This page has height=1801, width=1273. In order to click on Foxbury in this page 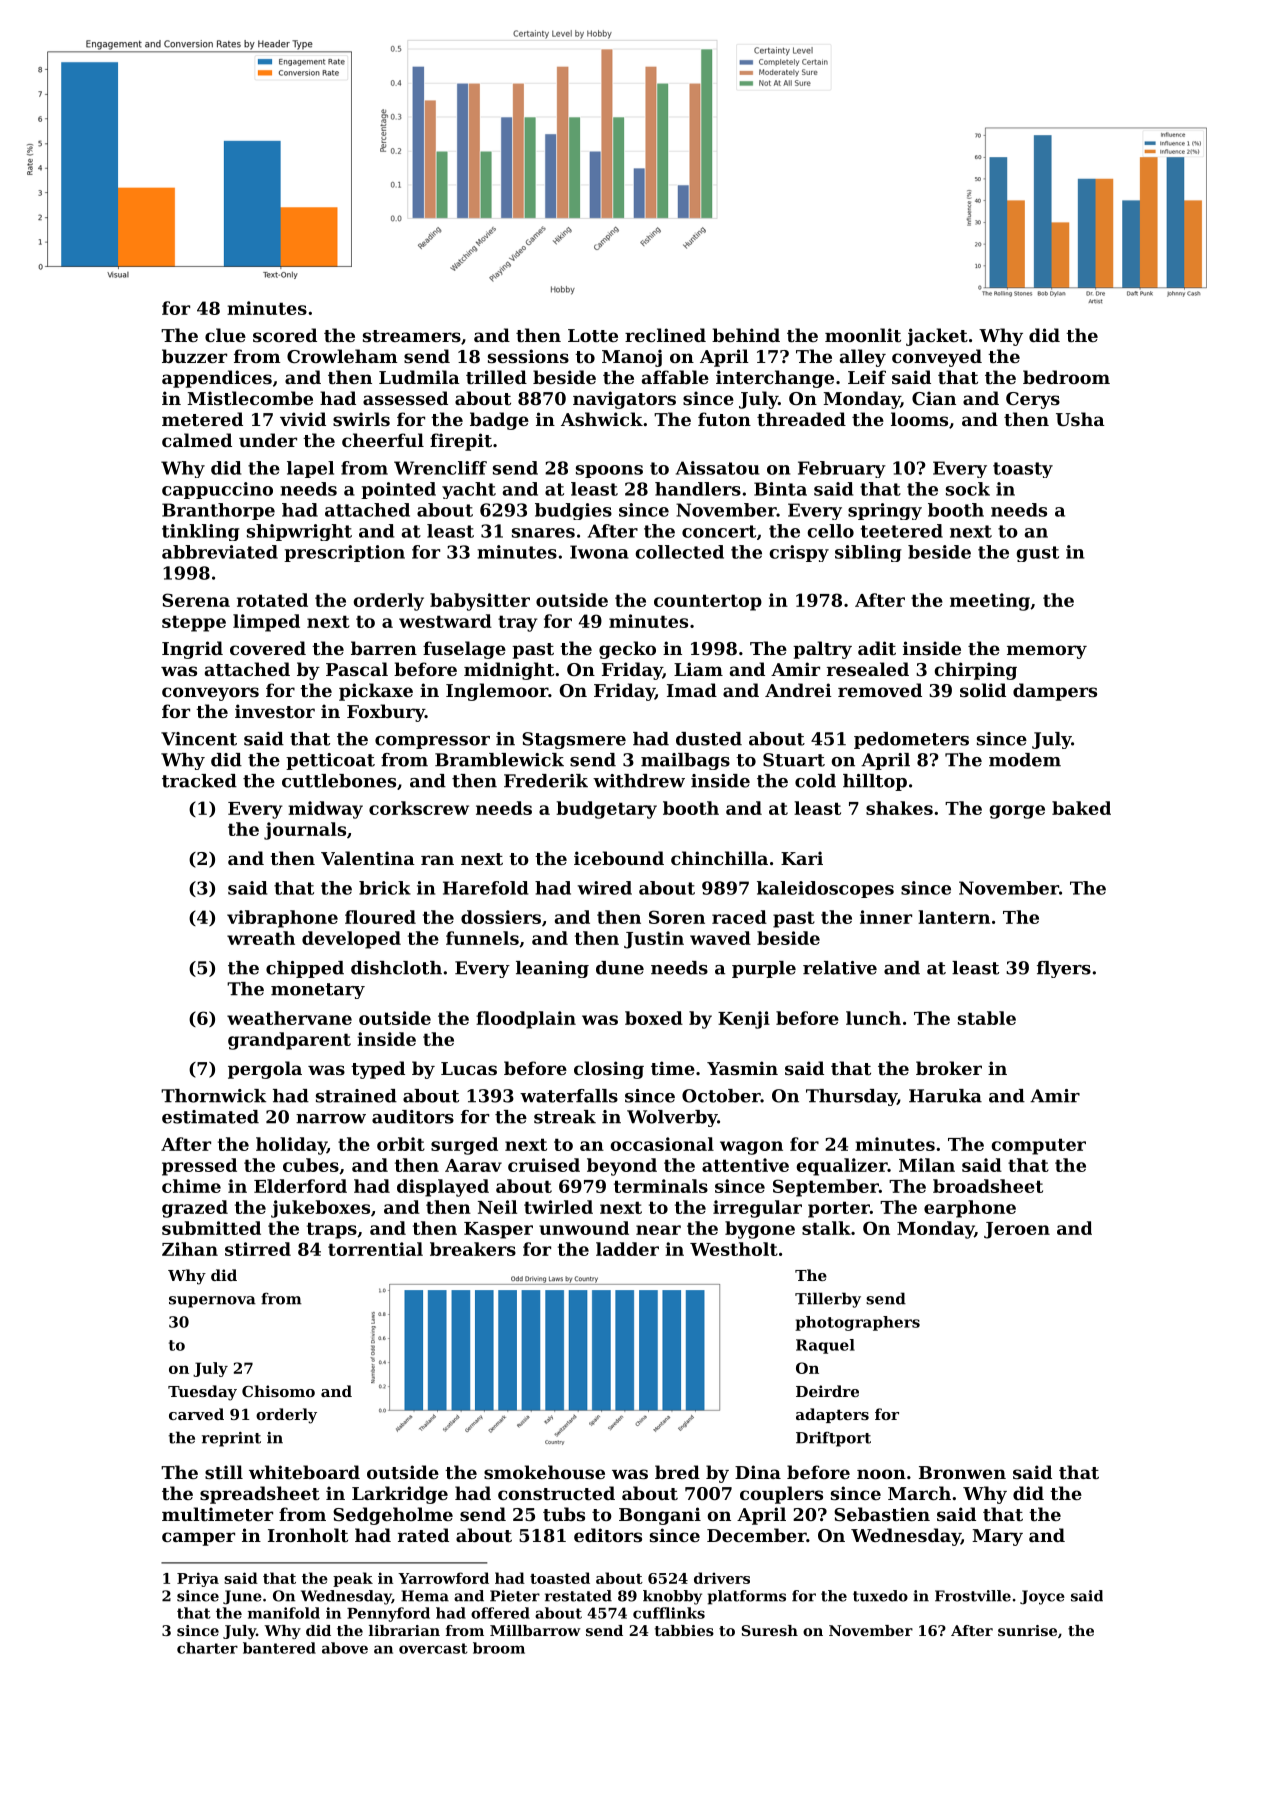, I will do `click(386, 713)`.
